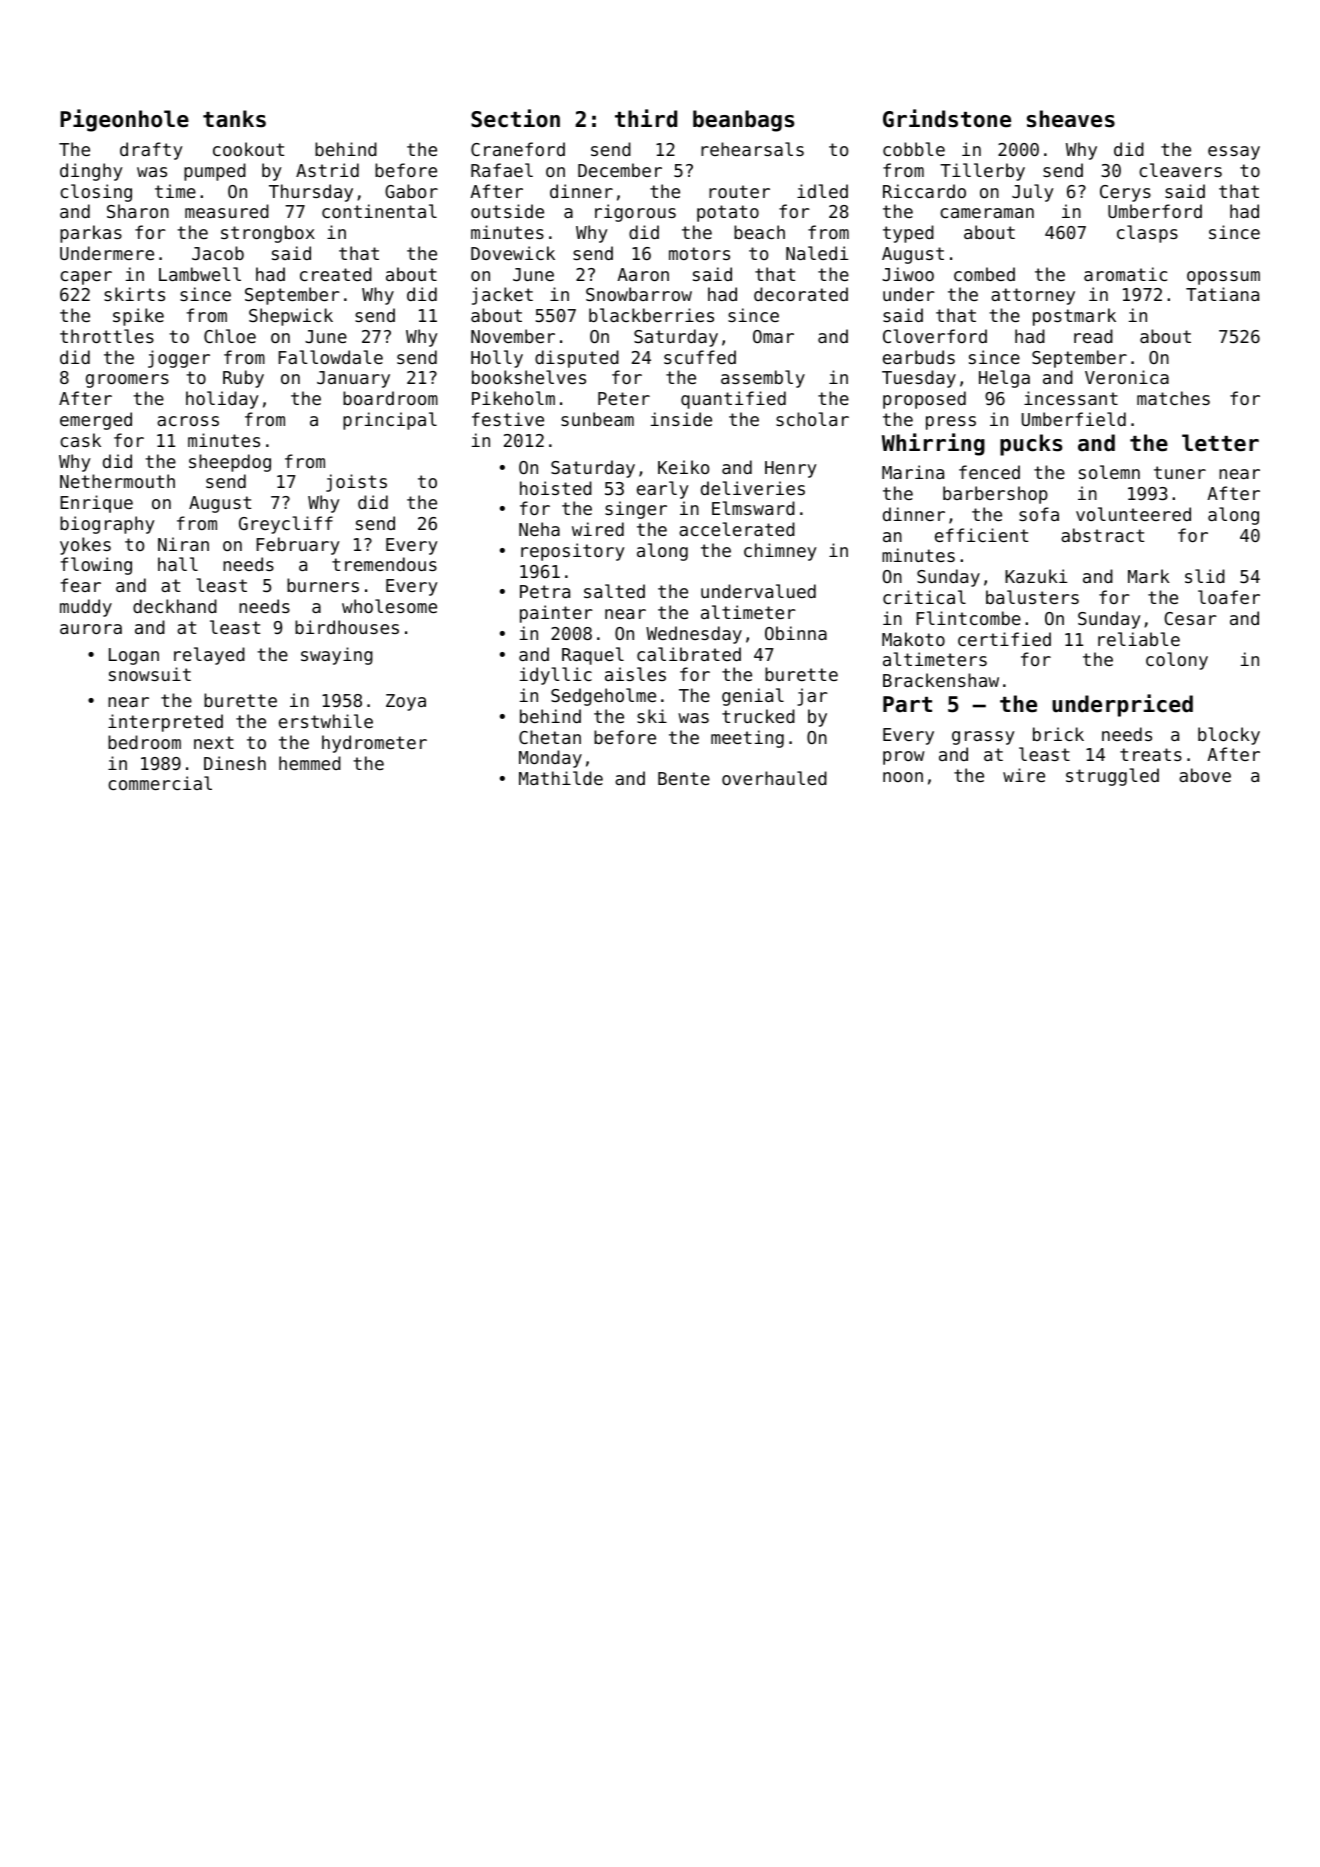 Image resolution: width=1320 pixels, height=1867 pixels. I want to click on Part, so click(907, 704).
